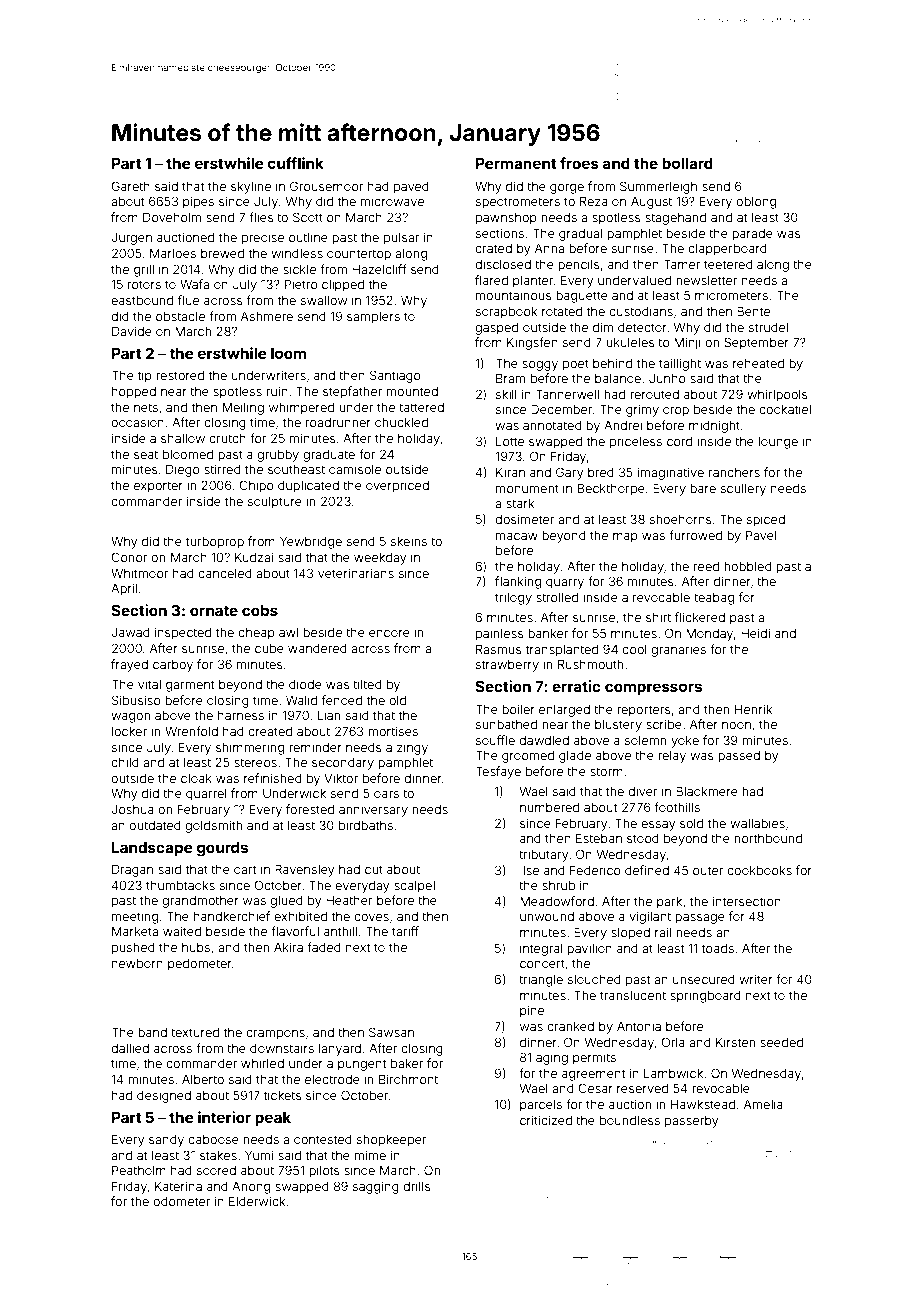  Describe the element at coordinates (181, 1201) in the document. I see `odometer` at that location.
